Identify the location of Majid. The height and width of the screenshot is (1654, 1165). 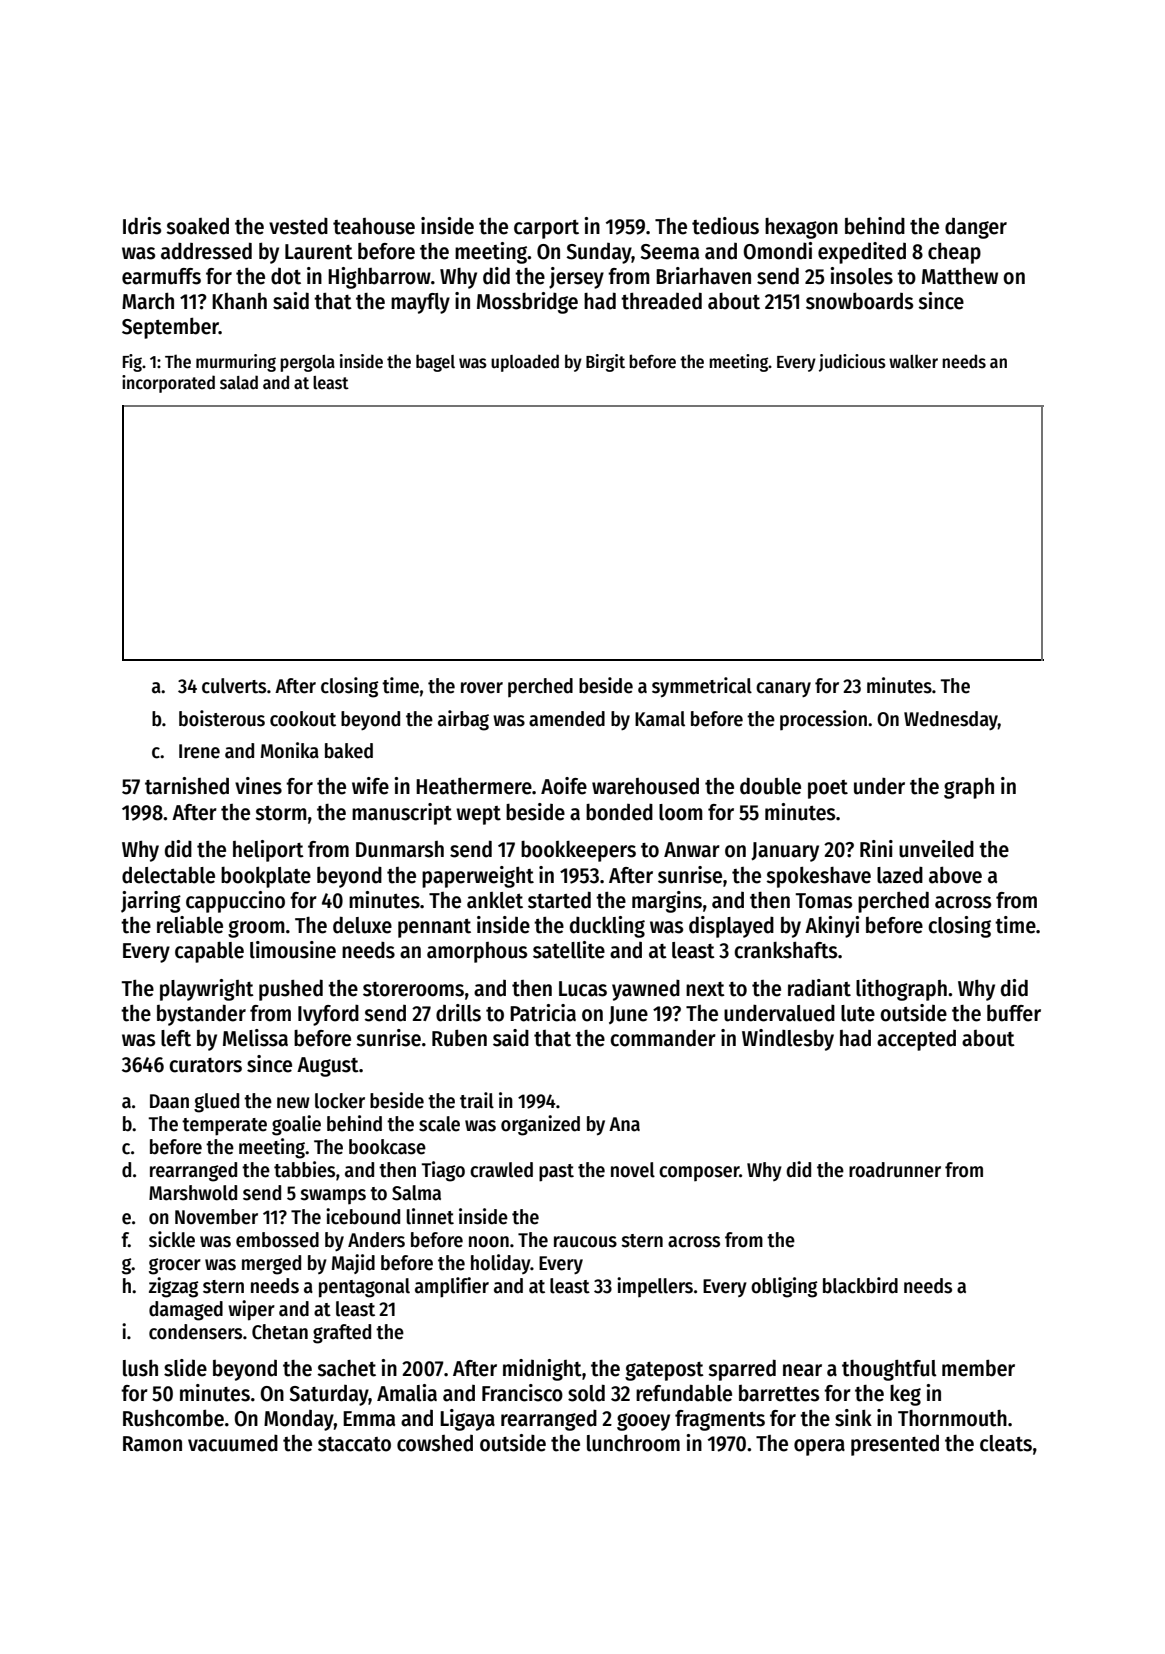
(353, 1264).
